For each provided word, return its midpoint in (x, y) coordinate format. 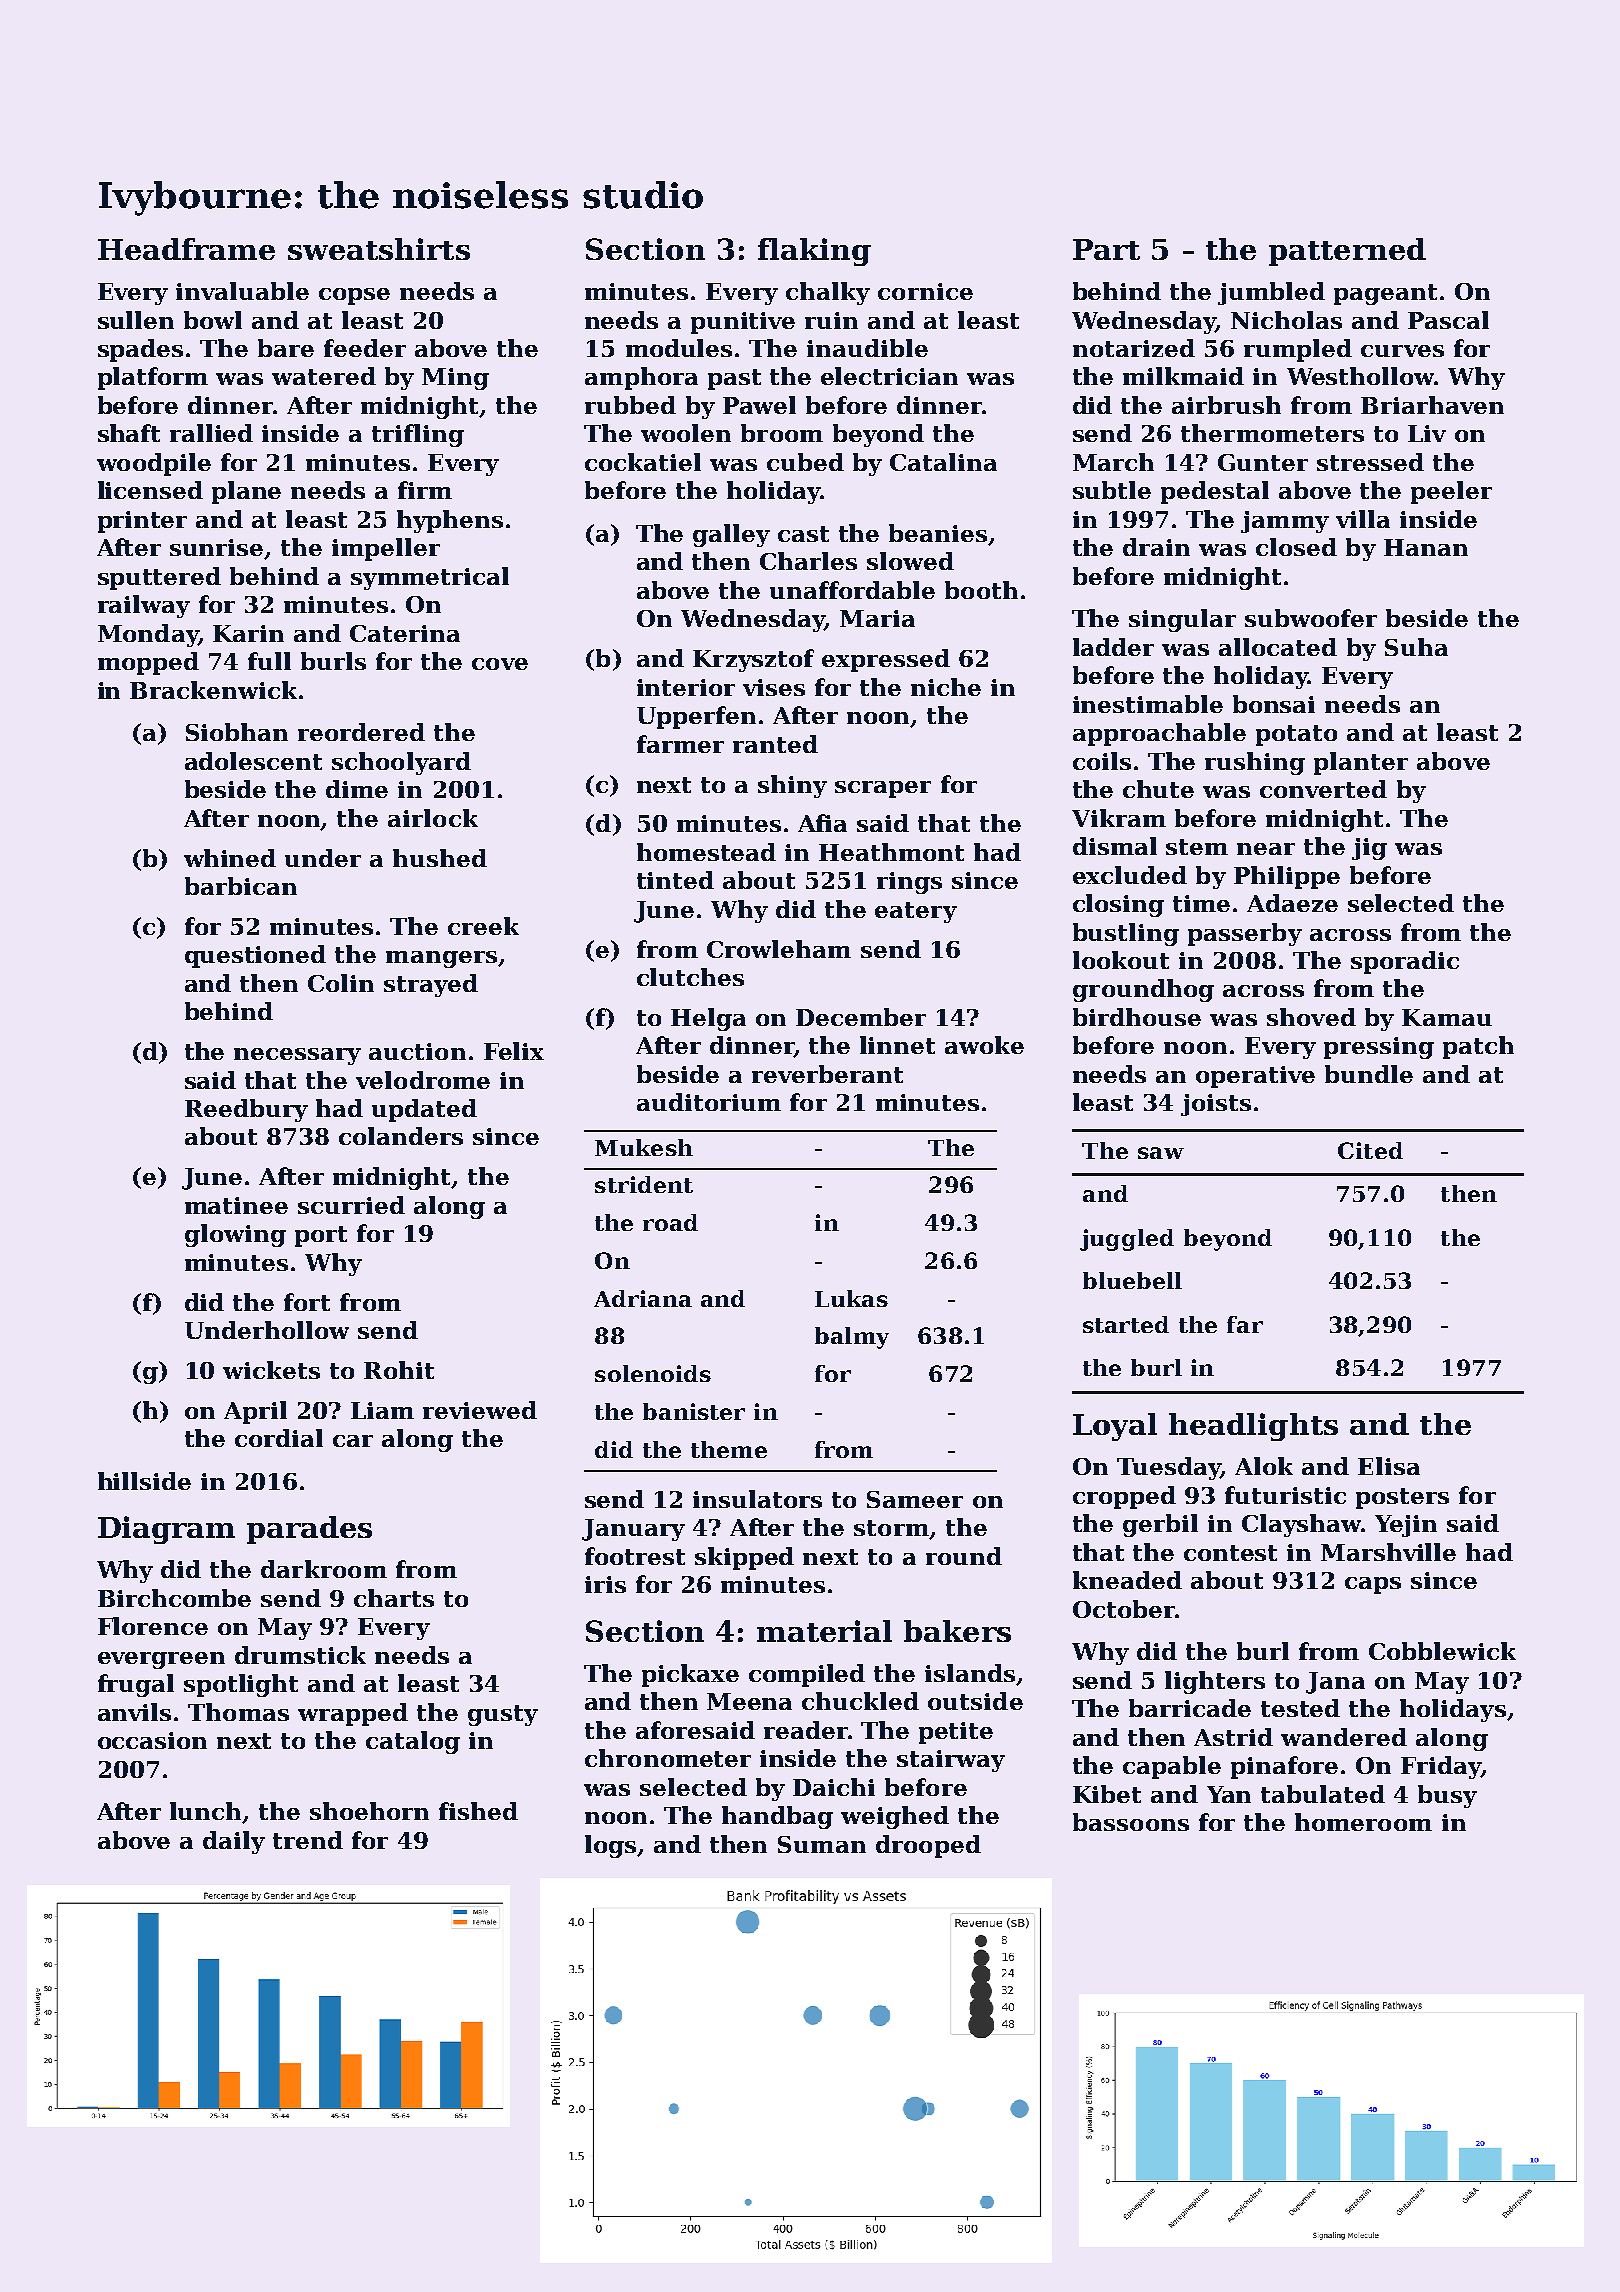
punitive (743, 323)
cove (500, 664)
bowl (213, 320)
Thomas (238, 1712)
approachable (1159, 734)
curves (1402, 351)
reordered (361, 732)
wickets (271, 1370)
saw (1161, 1153)
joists (1216, 1105)
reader (806, 1730)
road (670, 1222)
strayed (431, 985)
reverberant (827, 1074)
